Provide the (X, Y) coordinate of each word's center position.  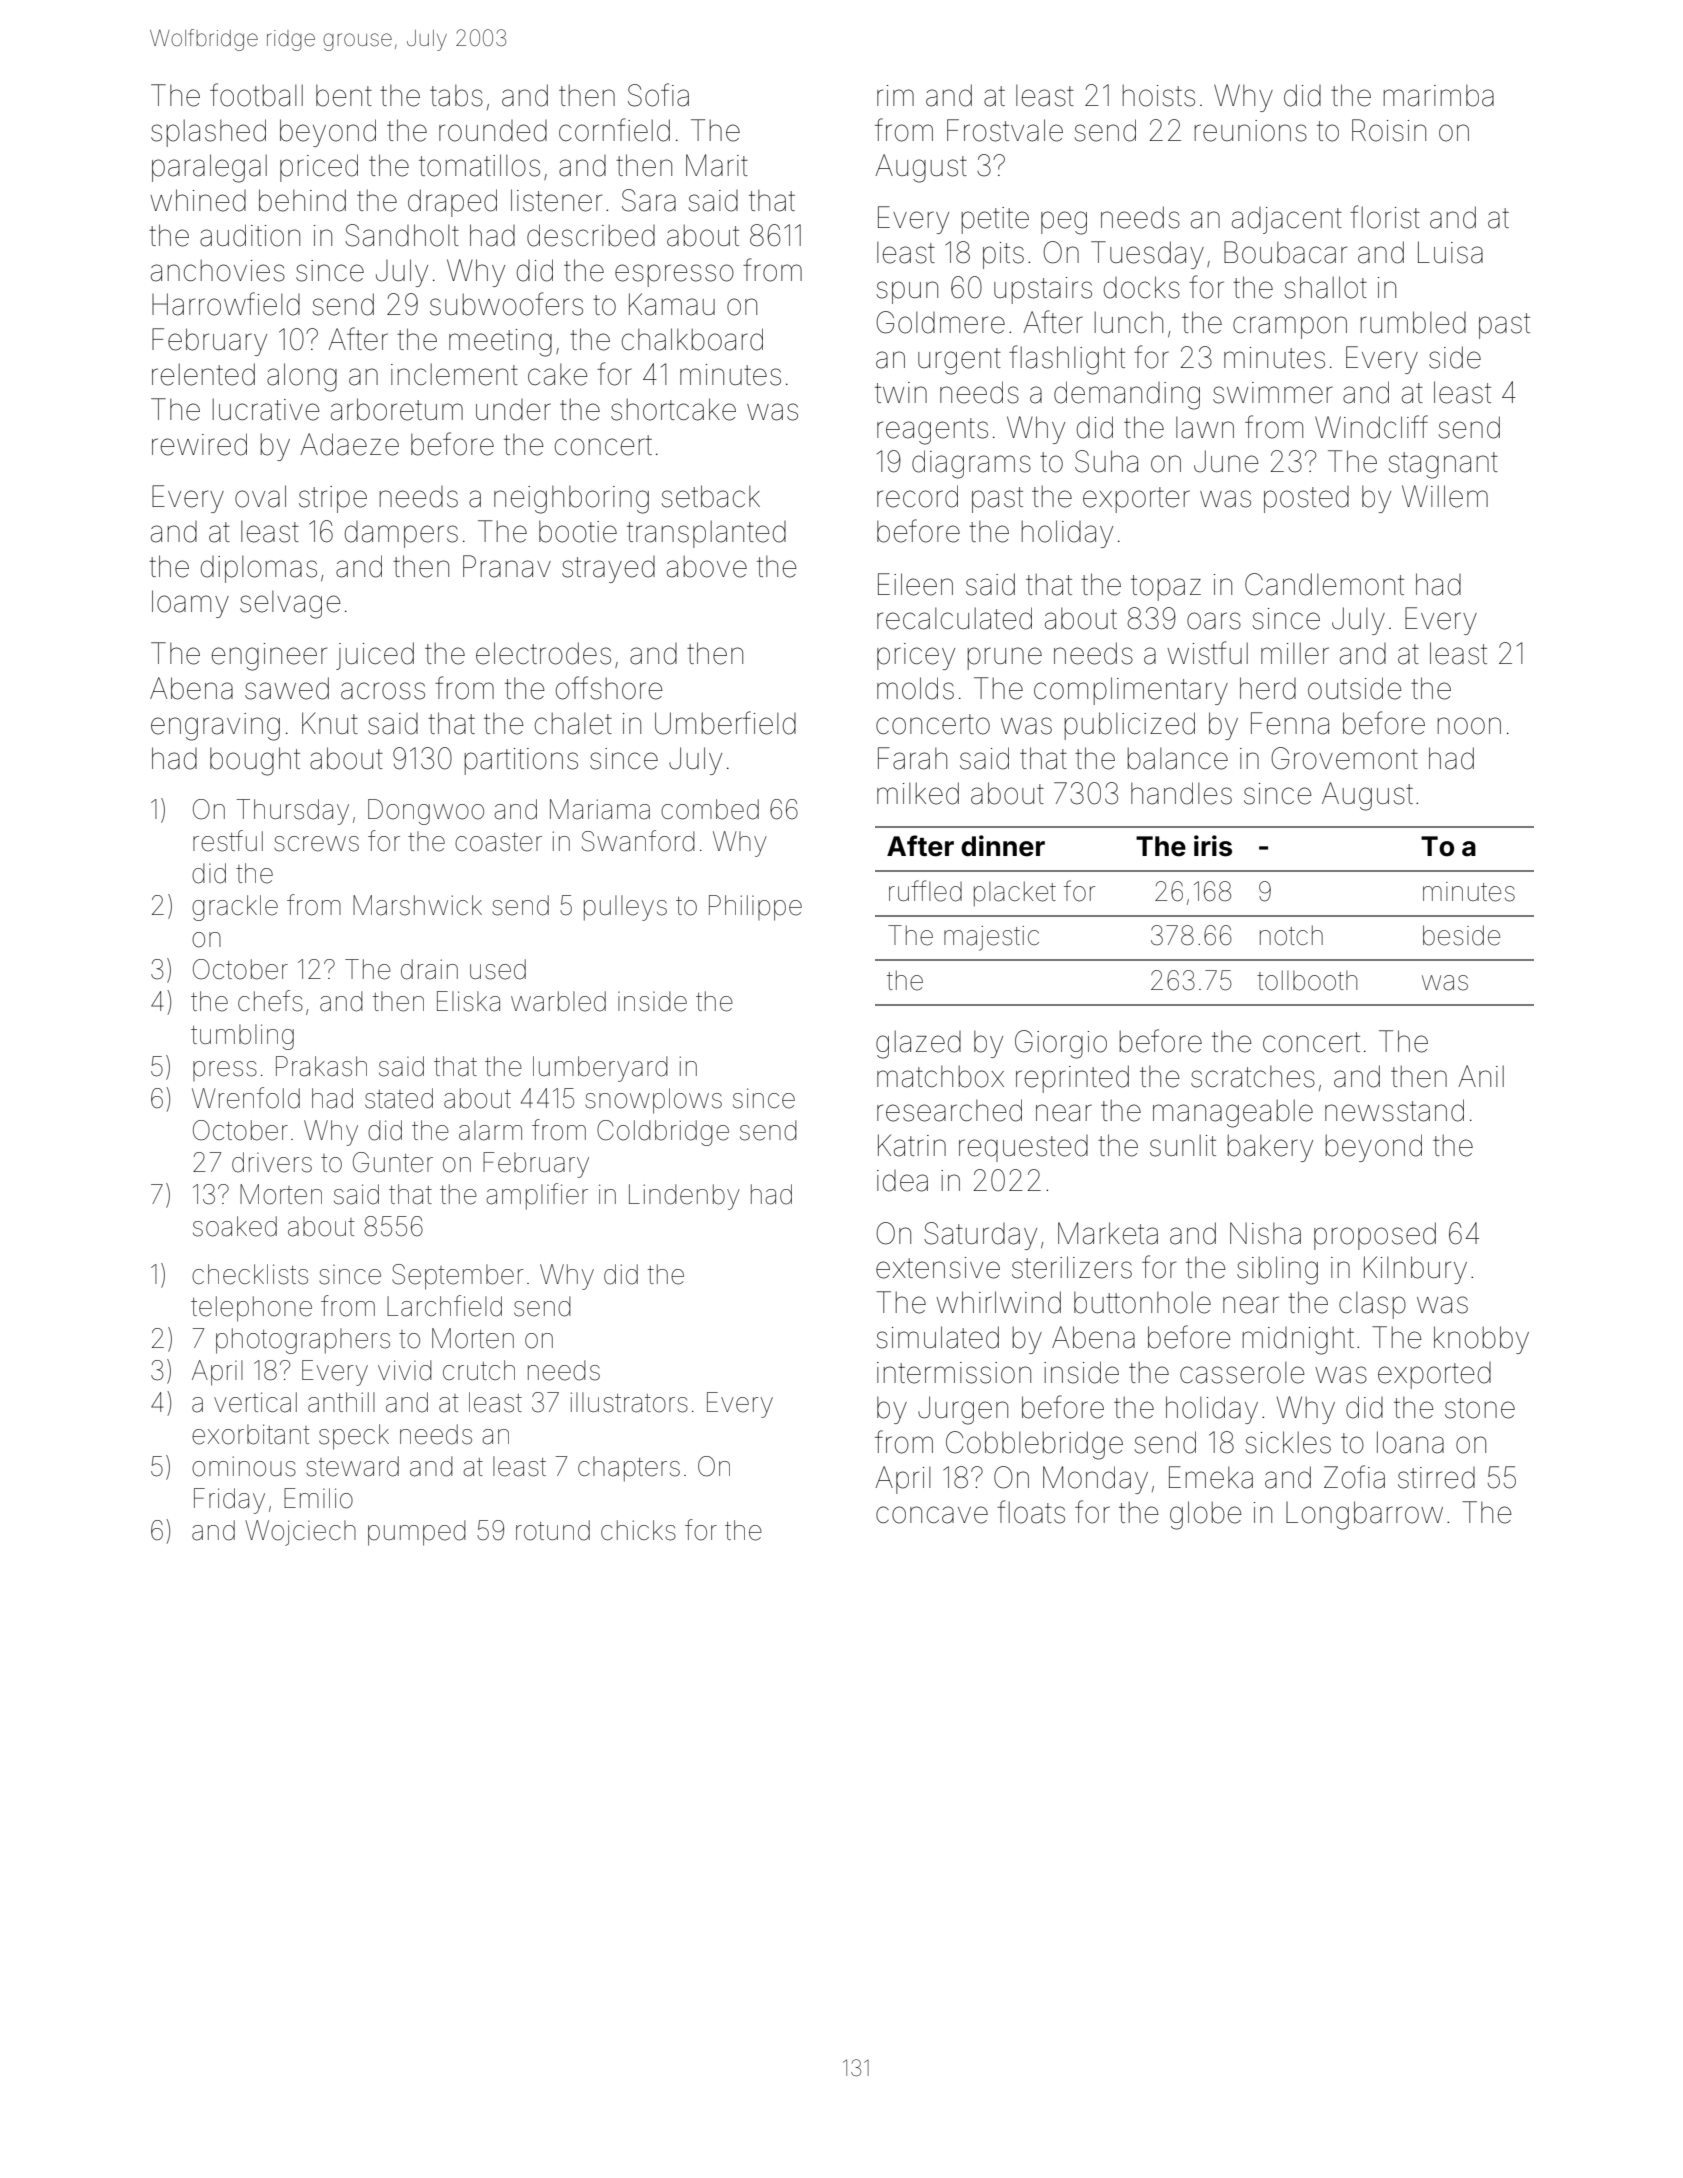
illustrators (629, 1402)
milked (918, 793)
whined (198, 200)
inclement (454, 374)
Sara (649, 200)
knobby (1481, 1340)
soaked (235, 1226)
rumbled (1413, 322)
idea (902, 1181)
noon (1469, 726)
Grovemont (1344, 758)
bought (255, 761)
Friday (229, 1501)
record (917, 496)
